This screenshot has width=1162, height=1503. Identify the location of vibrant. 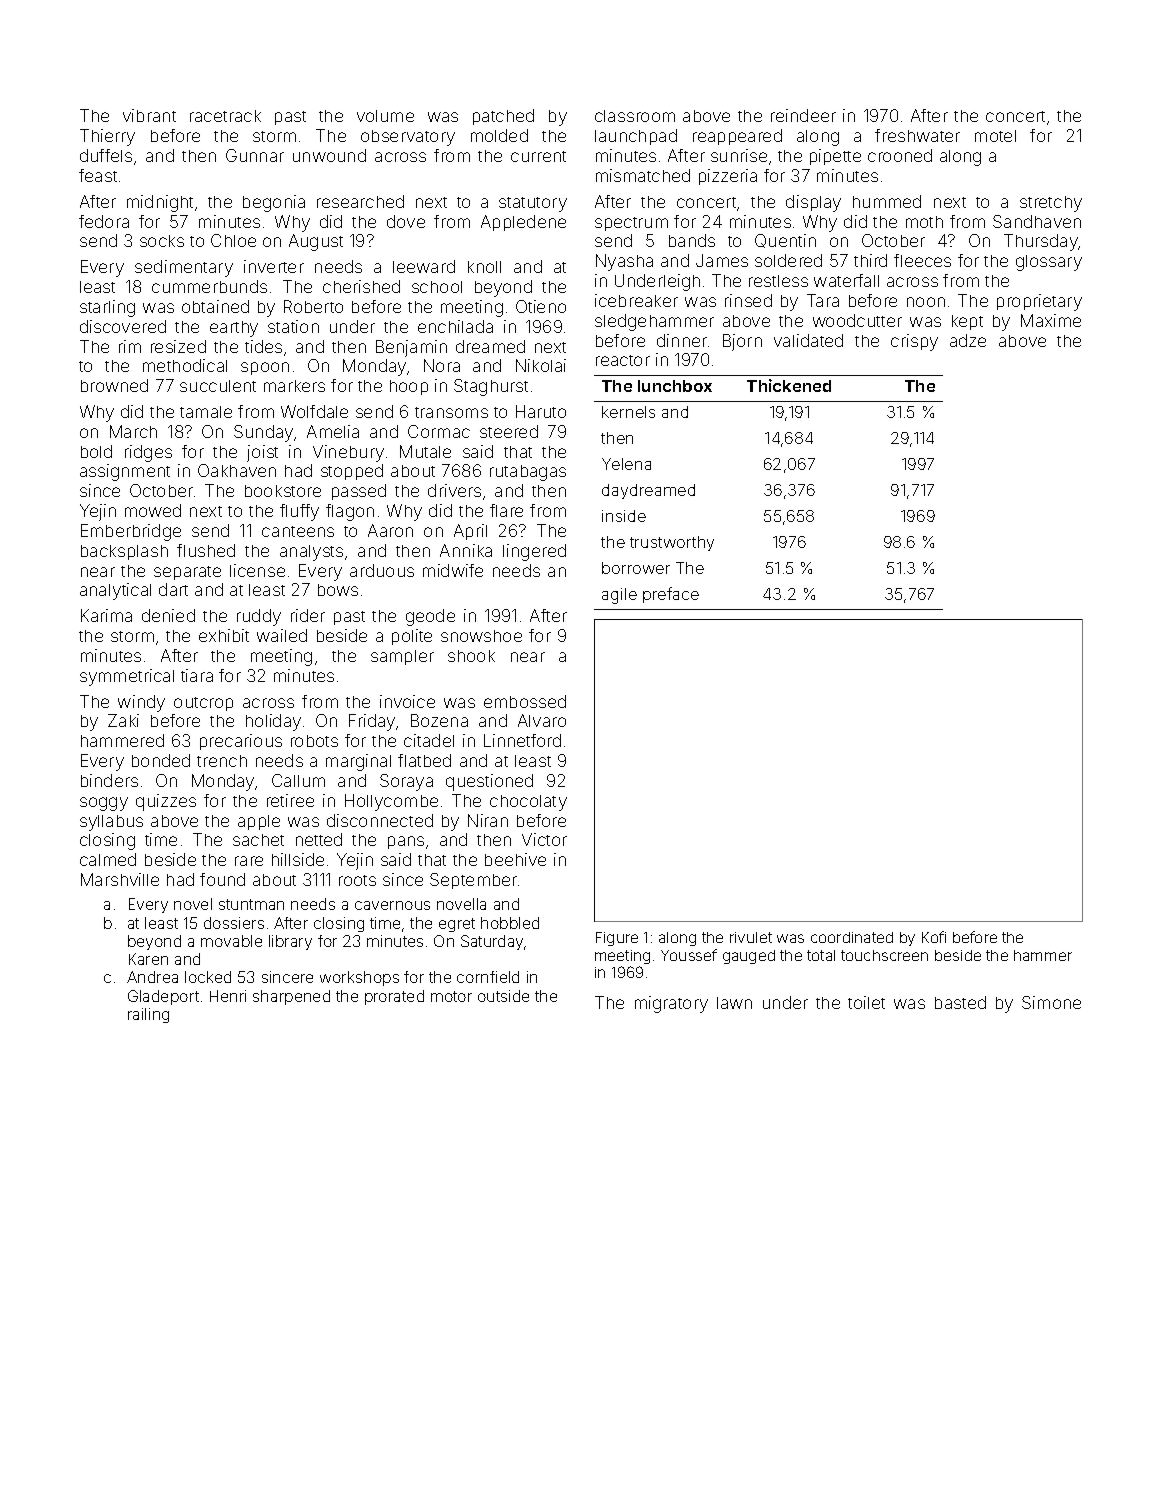
(149, 115).
